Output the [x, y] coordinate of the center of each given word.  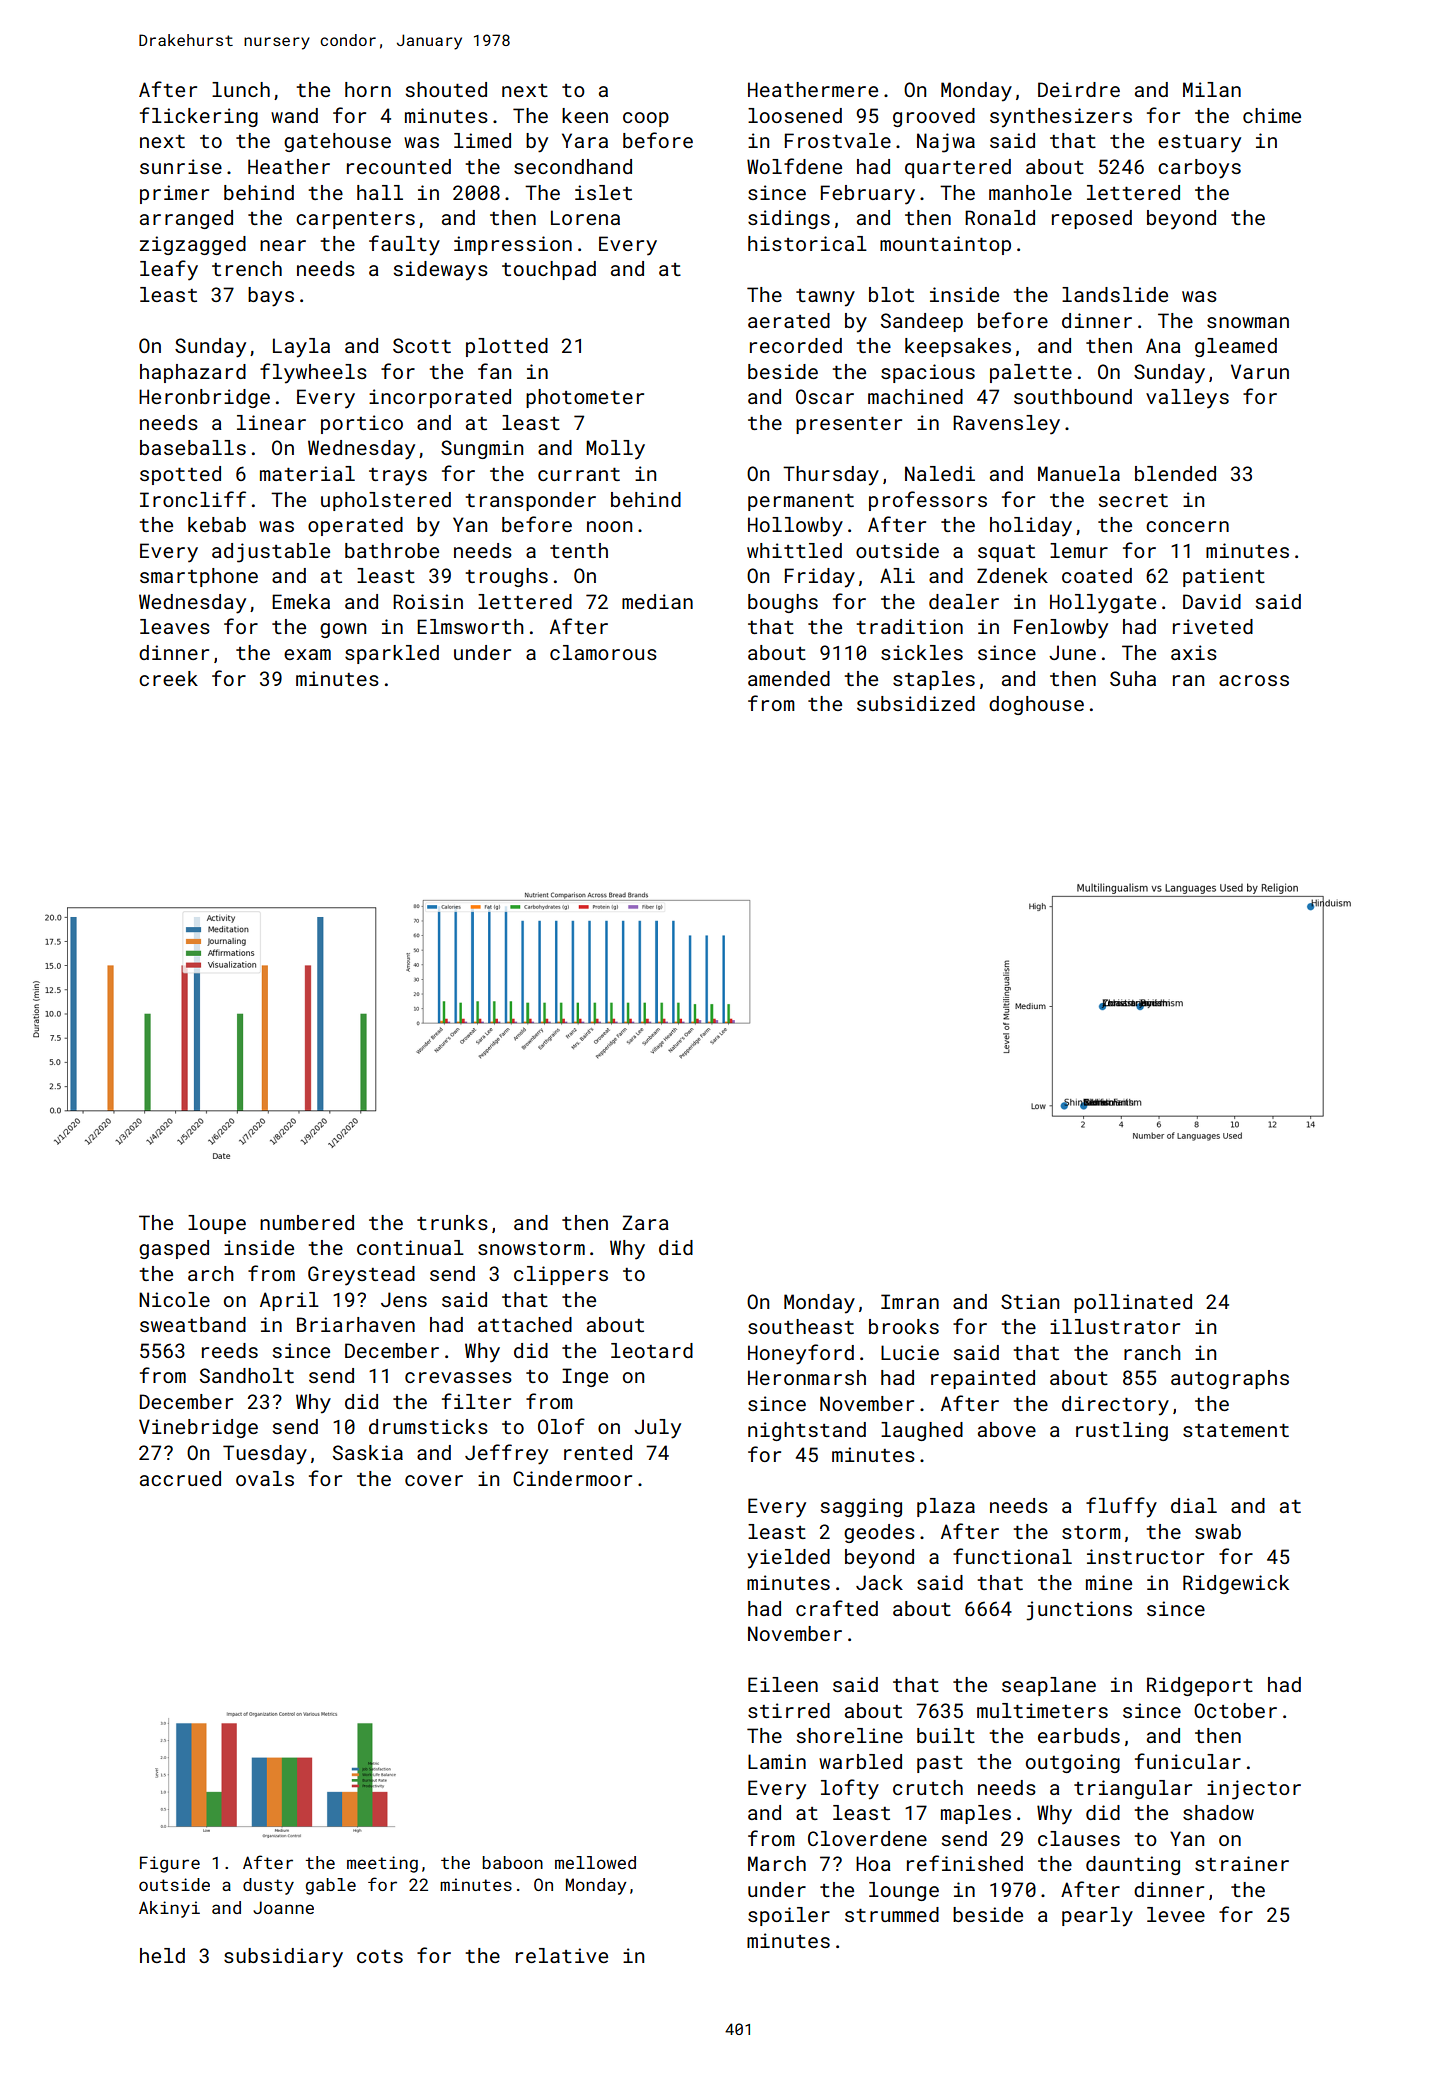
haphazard [193, 373]
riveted [1213, 626]
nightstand [807, 1431]
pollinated [1133, 1303]
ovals [265, 1478]
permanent [801, 502]
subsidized [916, 703]
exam [307, 654]
